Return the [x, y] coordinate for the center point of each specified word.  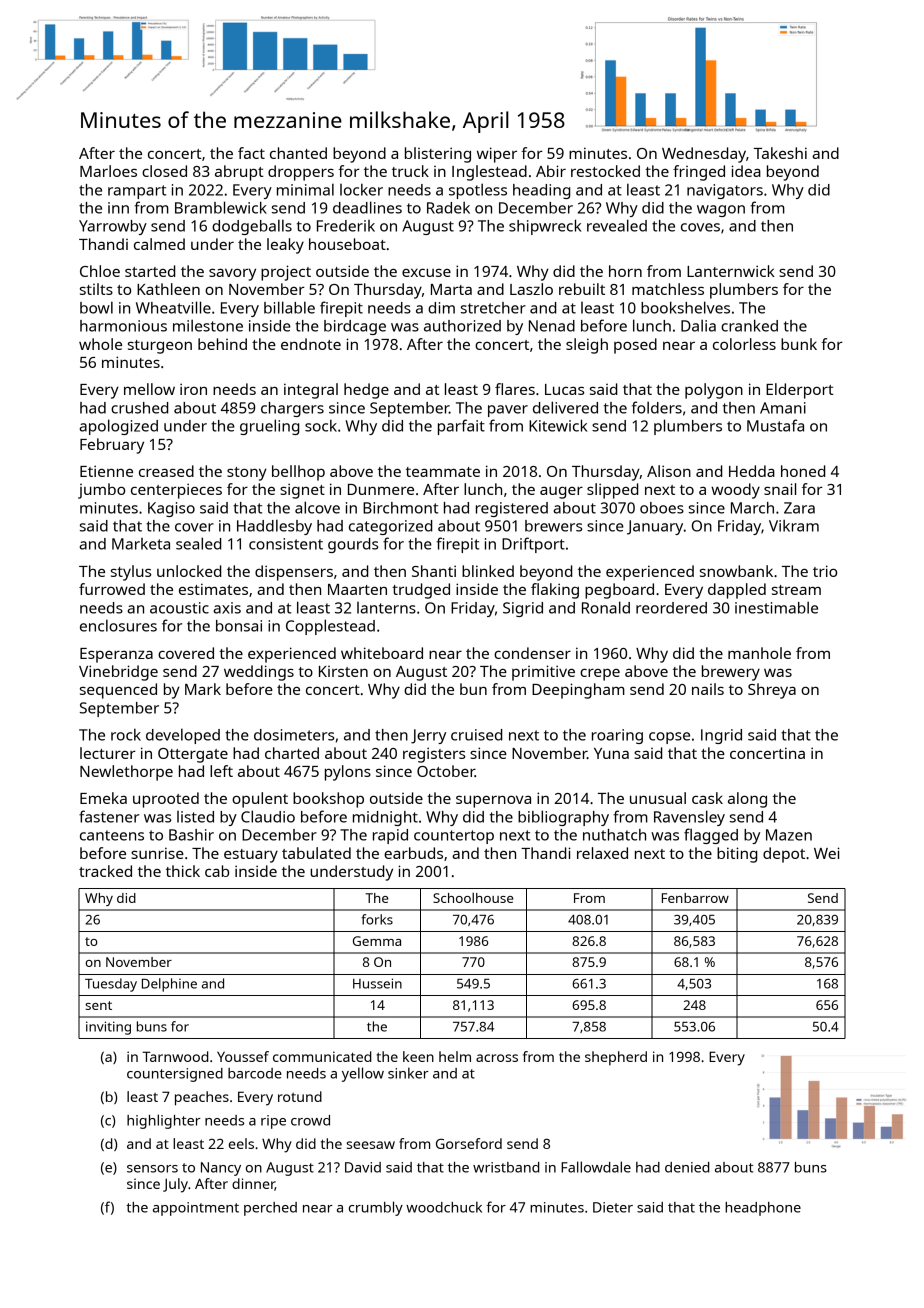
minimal [305, 189]
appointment [196, 1209]
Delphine [169, 985]
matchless [668, 289]
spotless [478, 191]
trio [825, 571]
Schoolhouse [473, 898]
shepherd [616, 1058]
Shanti [434, 571]
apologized [118, 427]
